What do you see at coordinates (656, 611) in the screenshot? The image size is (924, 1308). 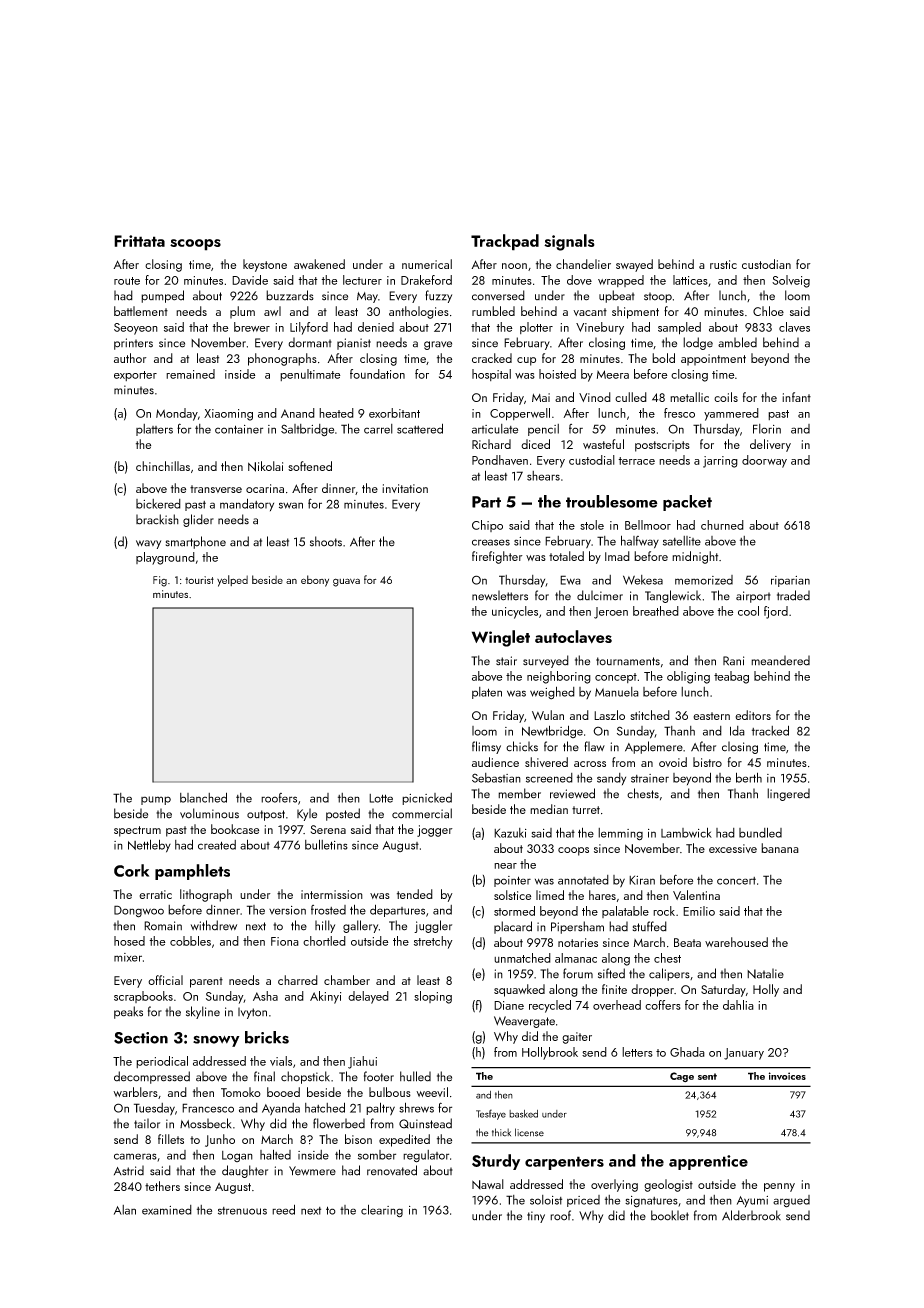 I see `breathed` at bounding box center [656, 611].
